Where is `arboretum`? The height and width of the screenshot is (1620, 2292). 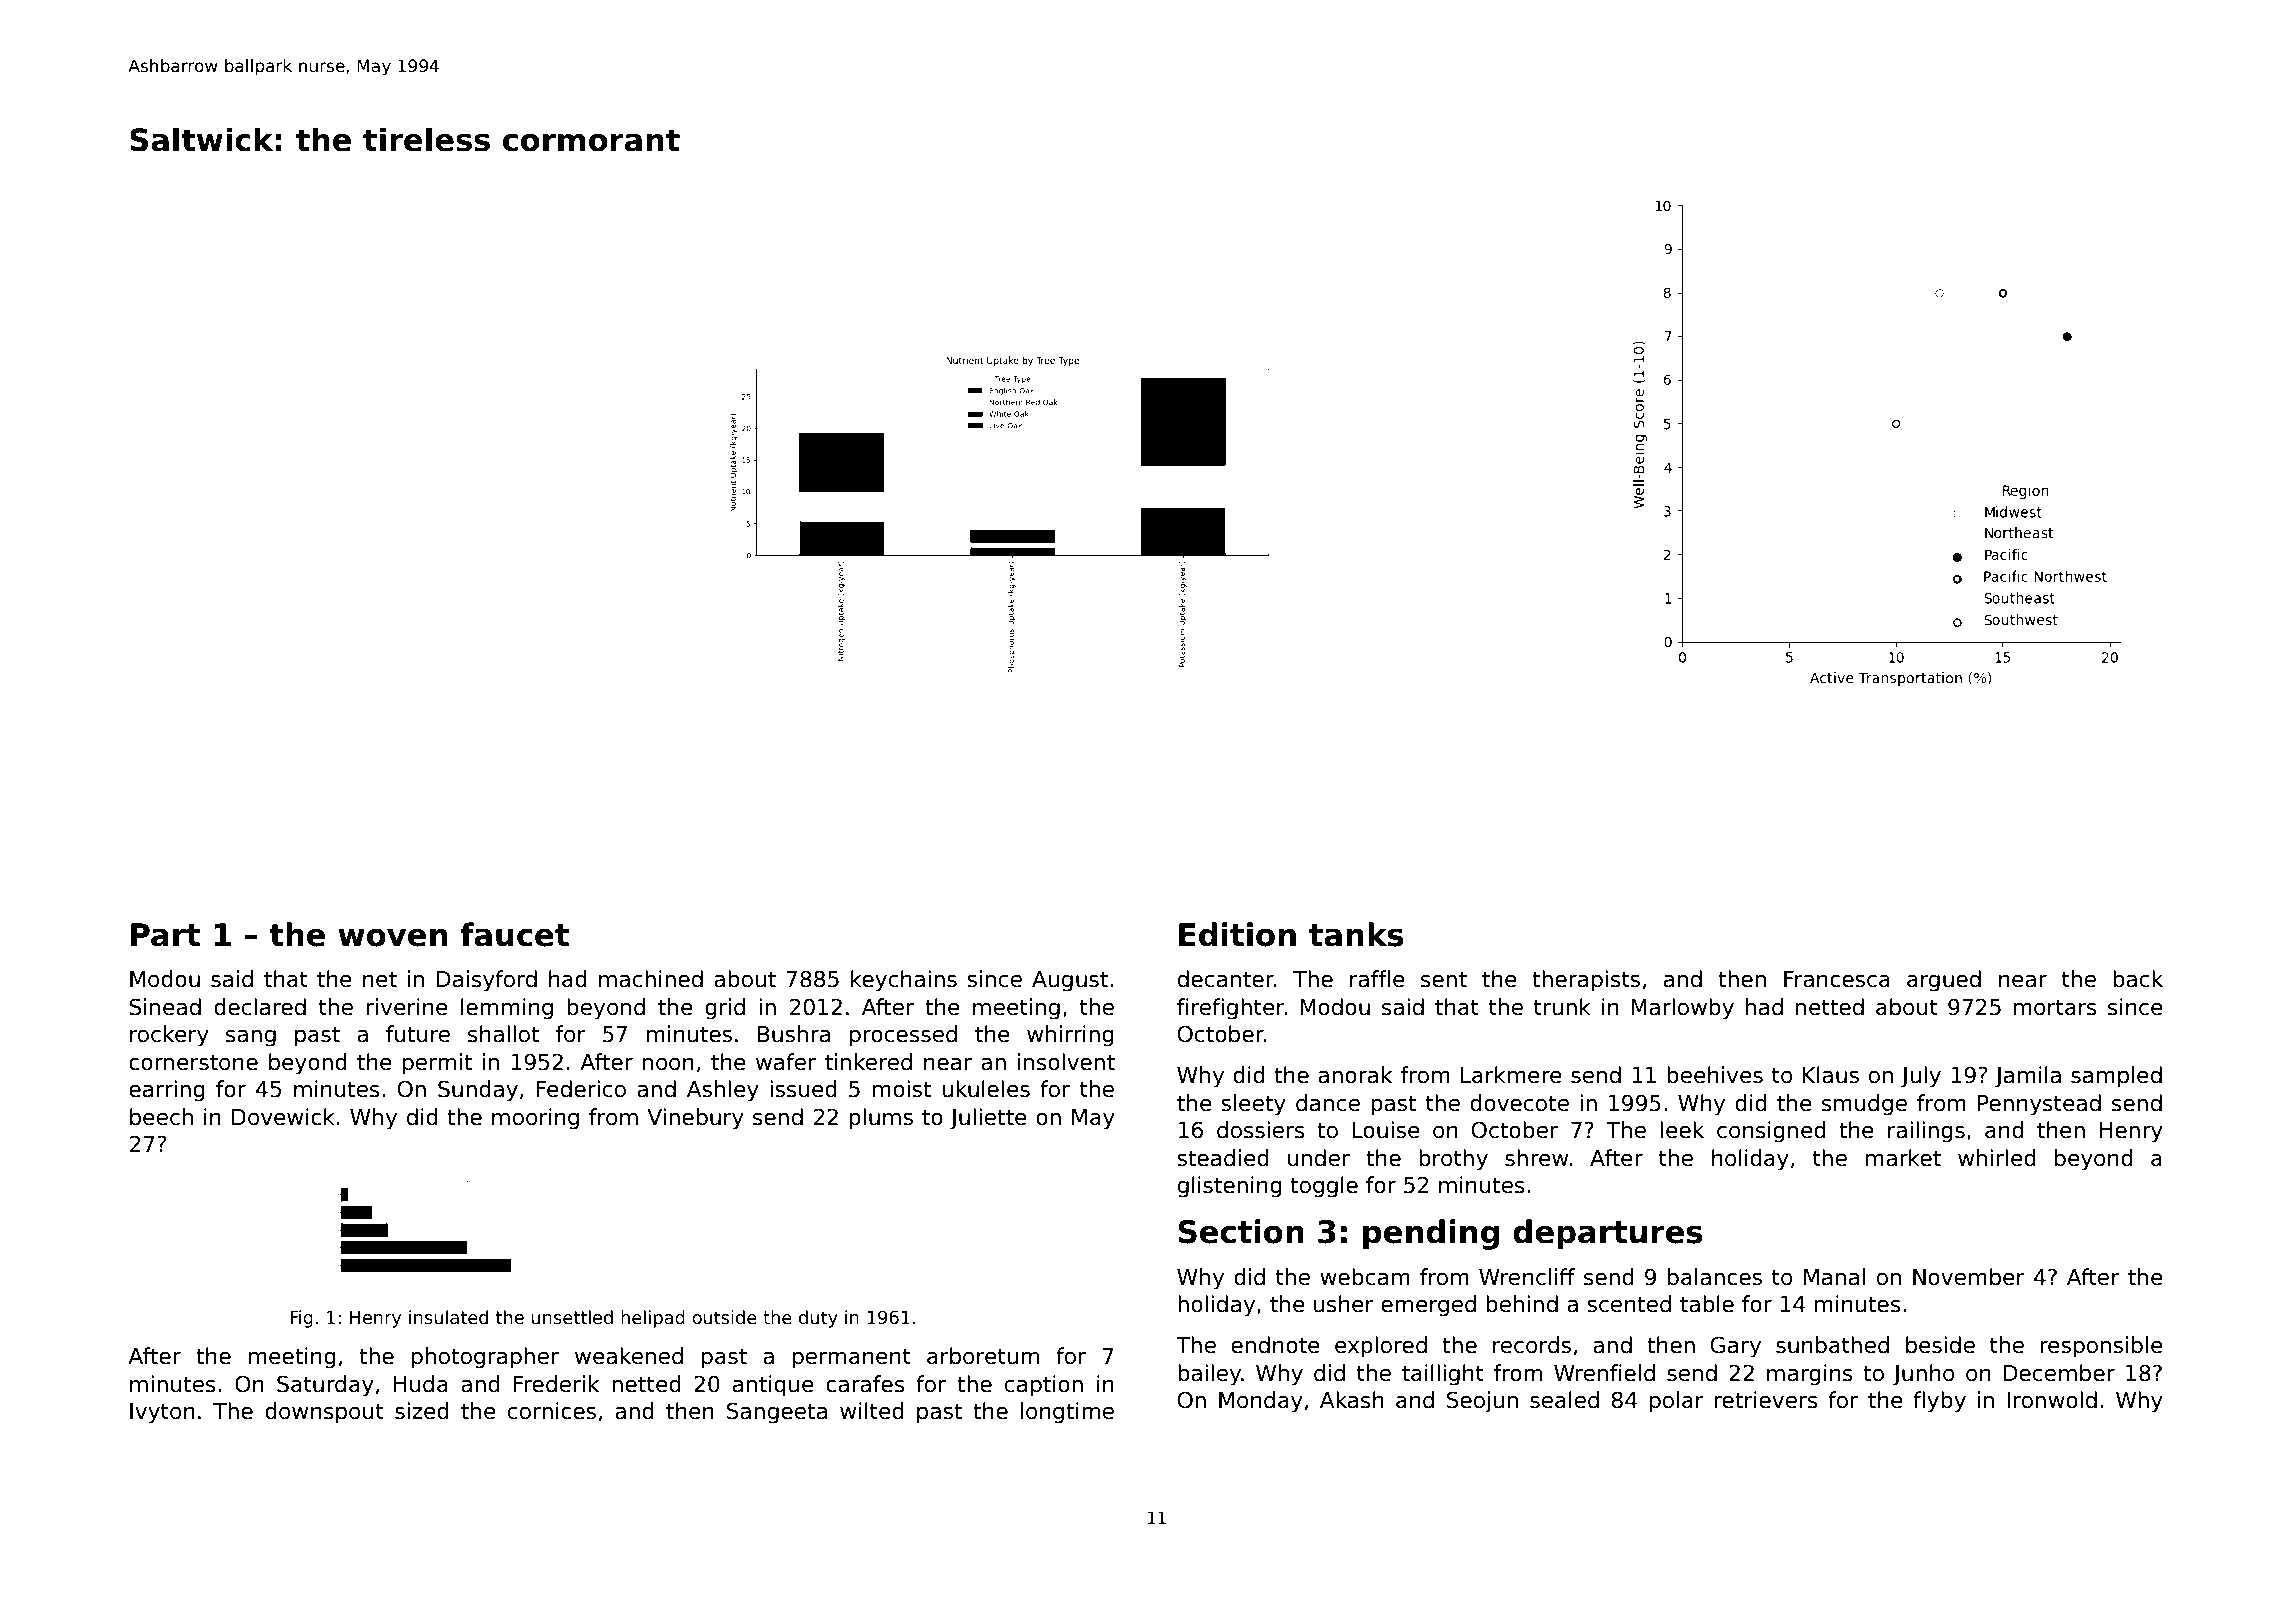 arboretum is located at coordinates (983, 1356).
